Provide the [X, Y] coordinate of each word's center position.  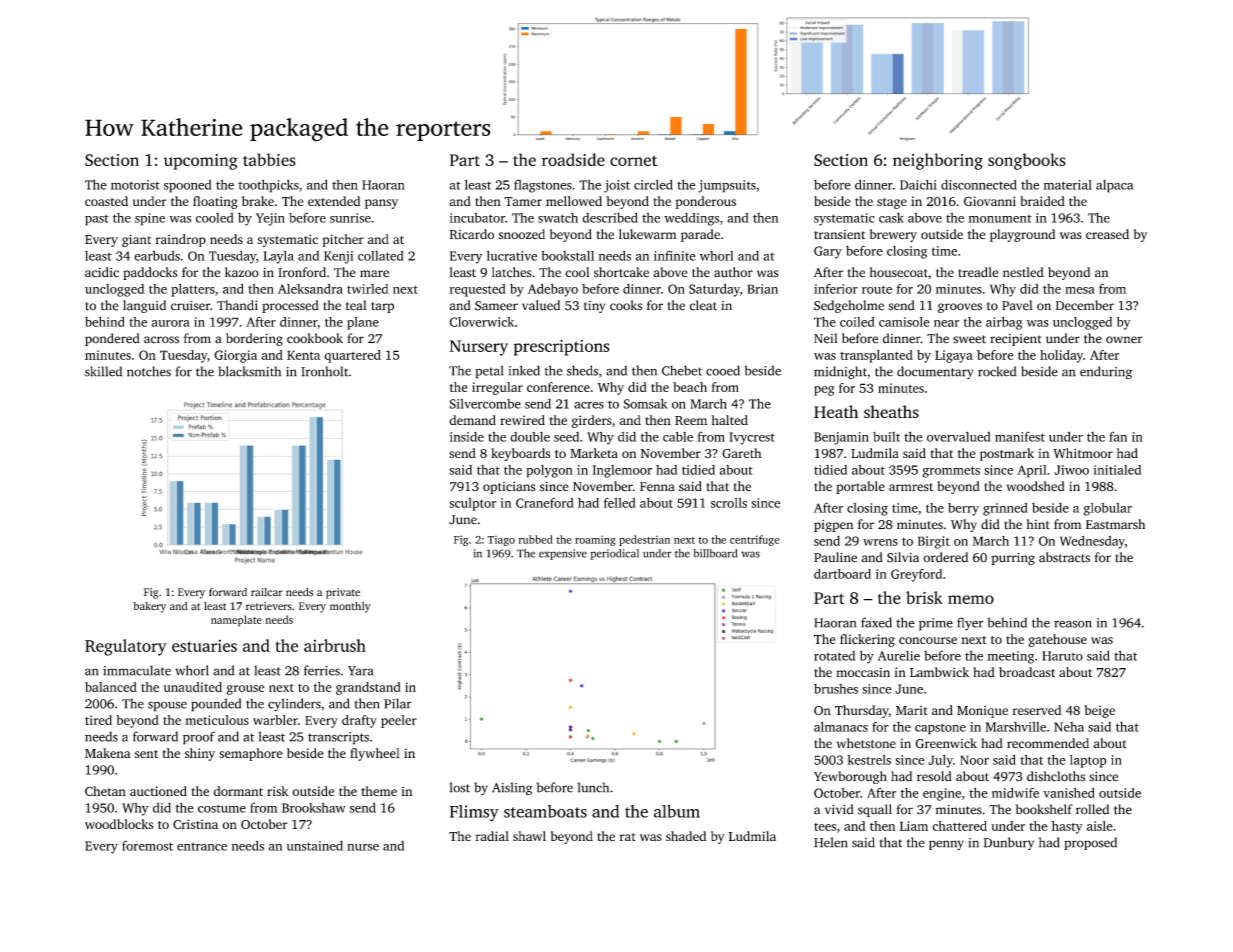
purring [1013, 559]
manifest [1020, 436]
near [946, 323]
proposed [1090, 843]
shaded [686, 836]
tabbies [269, 159]
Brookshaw [314, 808]
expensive [563, 554]
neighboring [938, 161]
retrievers [269, 606]
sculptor [472, 504]
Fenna [657, 486]
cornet [633, 161]
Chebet [682, 370]
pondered [112, 339]
